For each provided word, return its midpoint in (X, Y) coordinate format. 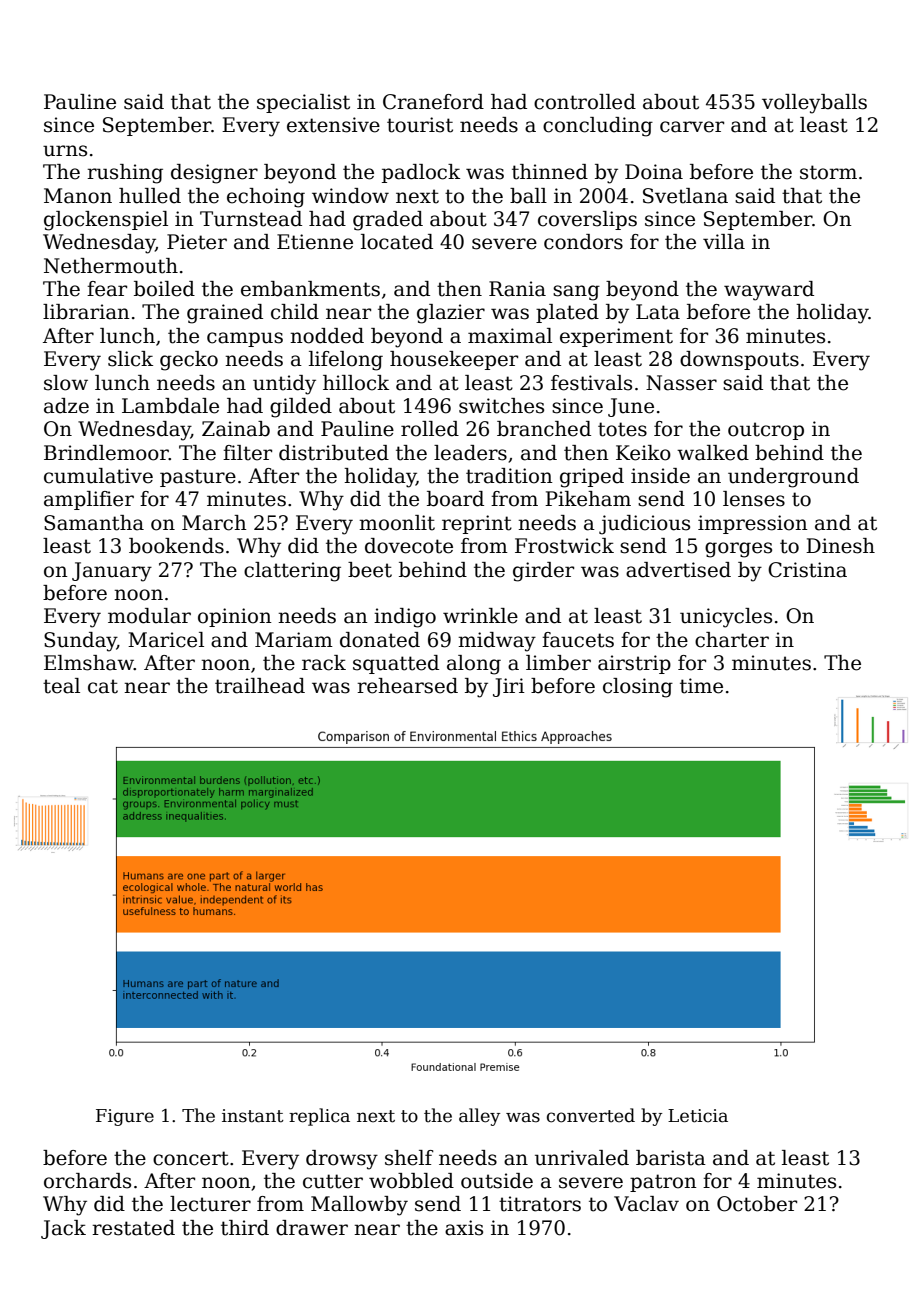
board (455, 499)
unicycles (726, 618)
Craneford (433, 102)
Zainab (236, 429)
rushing (125, 174)
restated (133, 1228)
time (701, 686)
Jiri (509, 687)
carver (692, 127)
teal (61, 686)
